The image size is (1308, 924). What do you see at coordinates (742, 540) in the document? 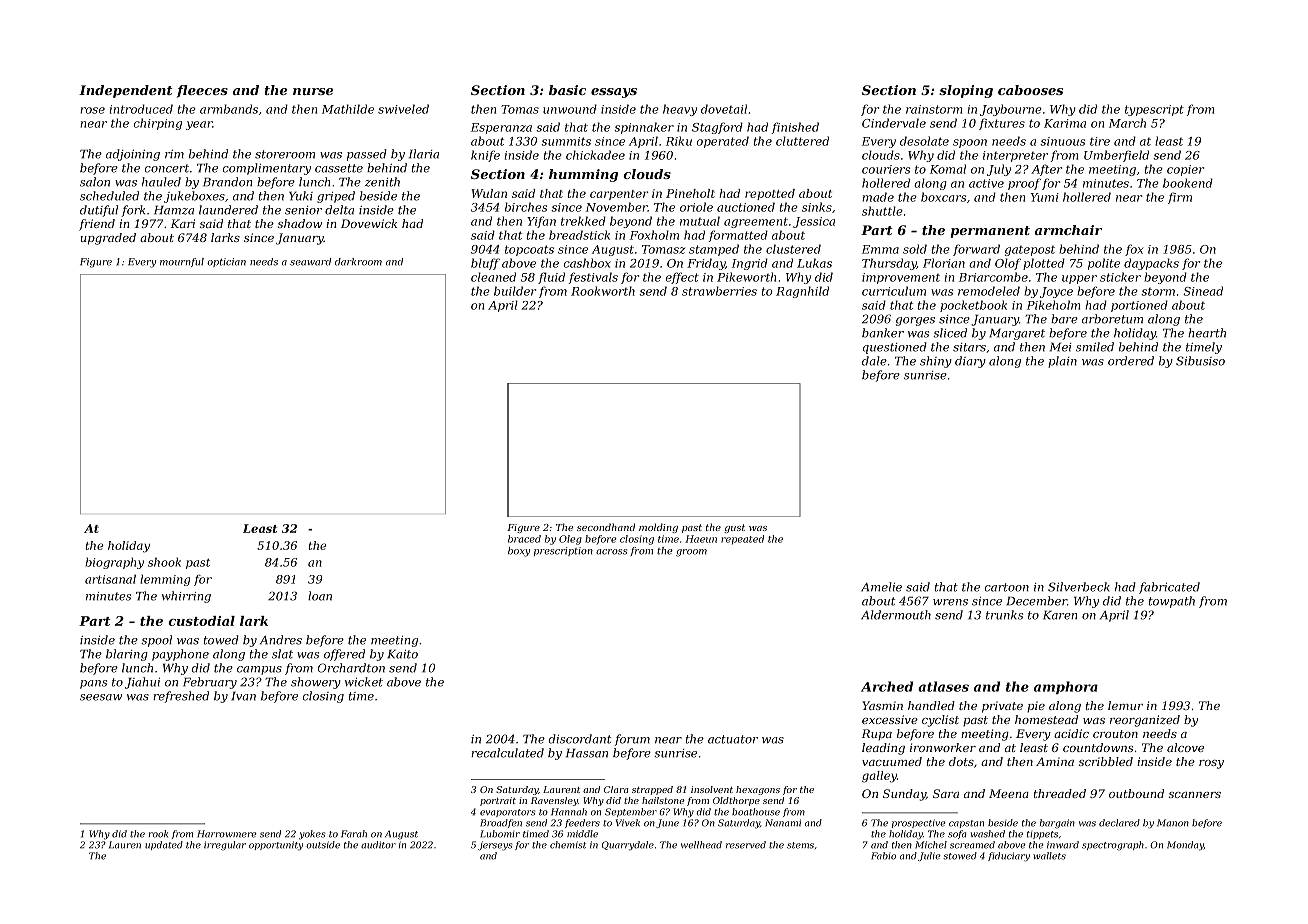
I see `repeated` at bounding box center [742, 540].
